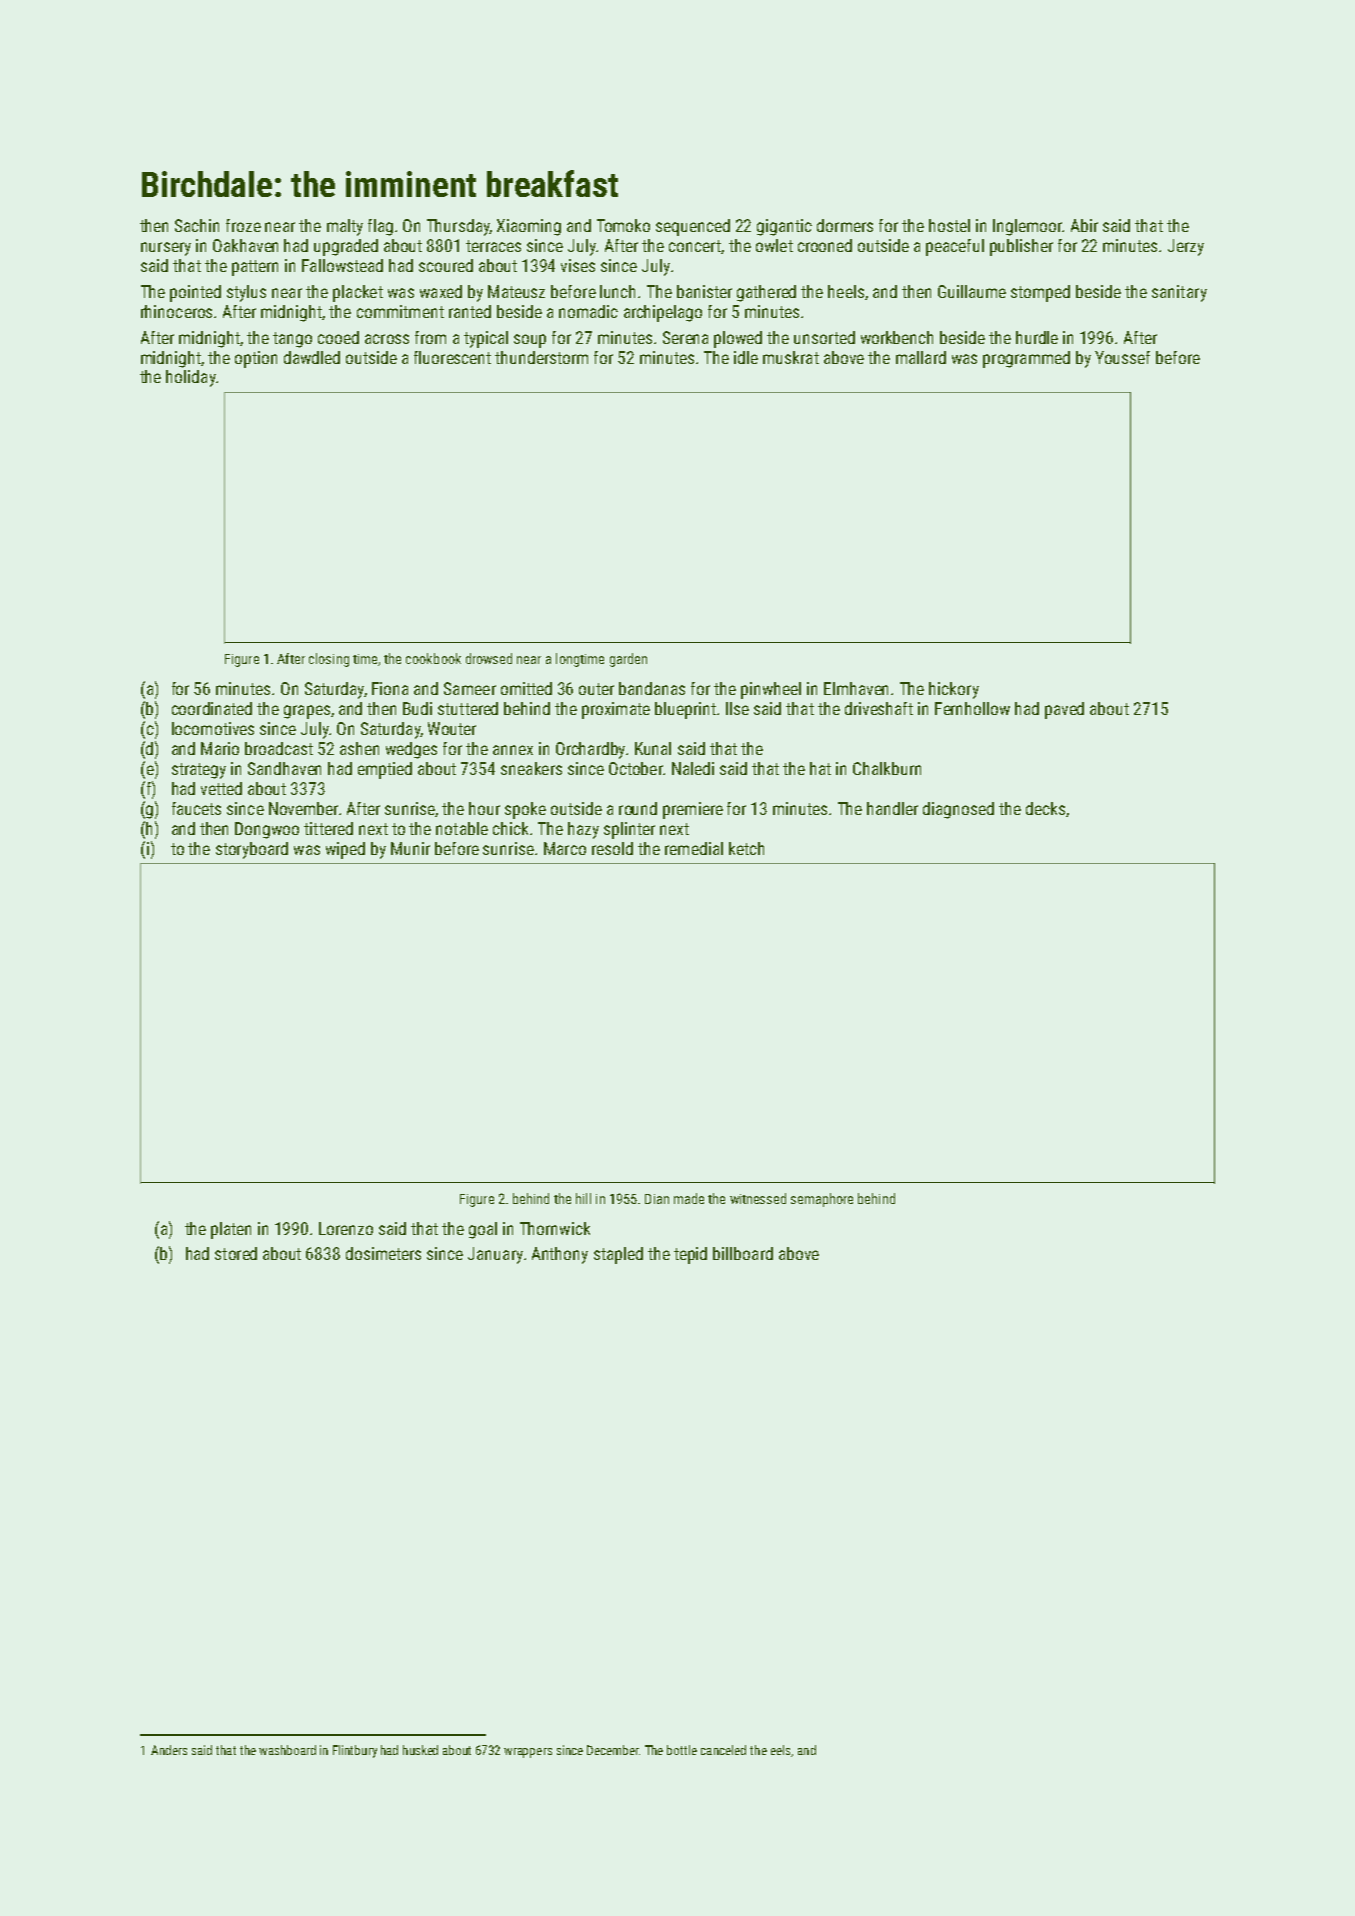 The image size is (1355, 1916). Describe the element at coordinates (822, 1200) in the screenshot. I see `semaphore` at that location.
